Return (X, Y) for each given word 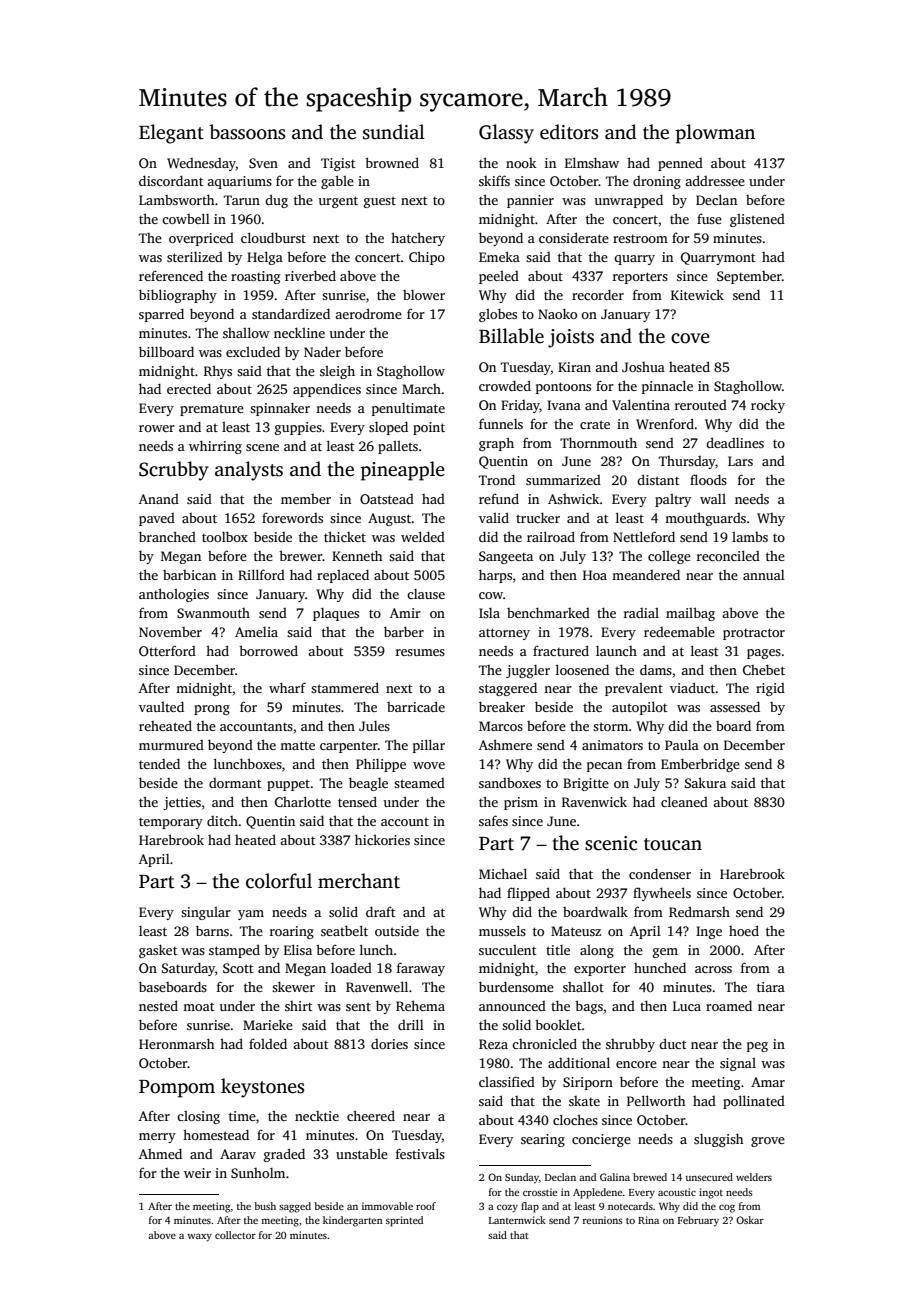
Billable (511, 336)
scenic (611, 843)
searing (543, 1140)
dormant (235, 783)
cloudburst (273, 237)
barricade (416, 706)
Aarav (238, 1154)
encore (636, 1064)
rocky (768, 406)
